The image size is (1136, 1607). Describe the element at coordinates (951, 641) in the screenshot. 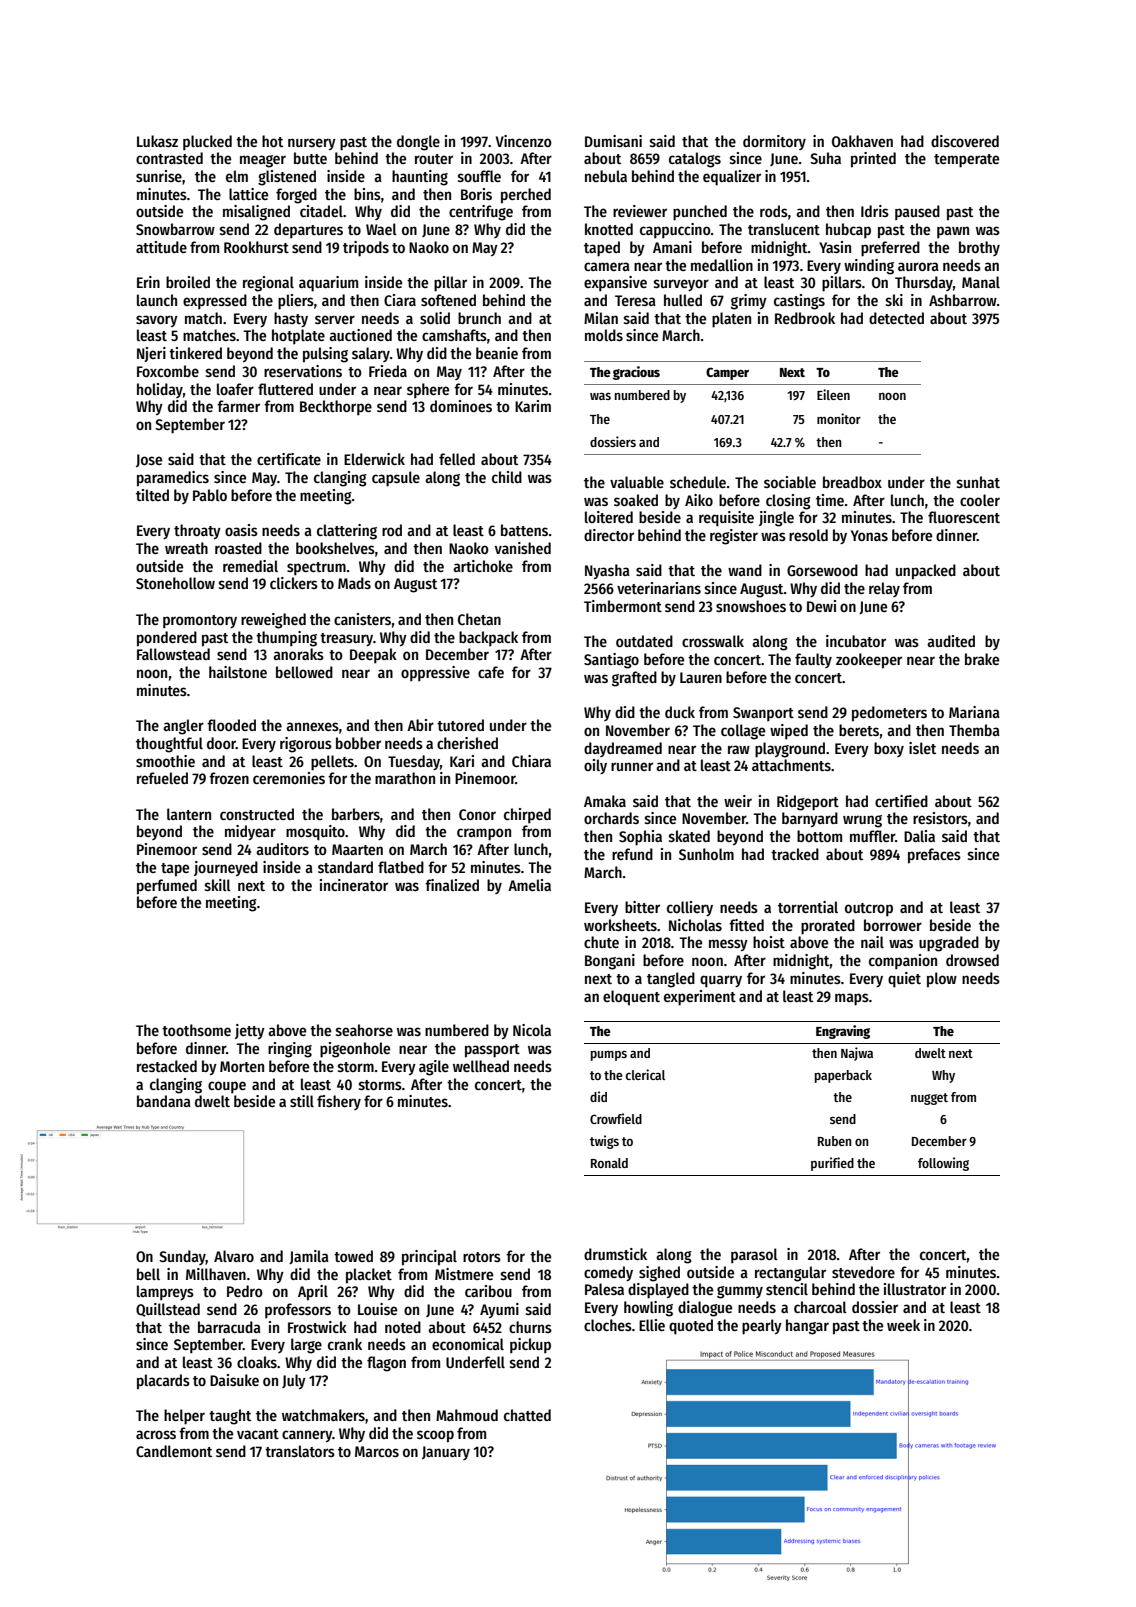

I see `audited` at that location.
